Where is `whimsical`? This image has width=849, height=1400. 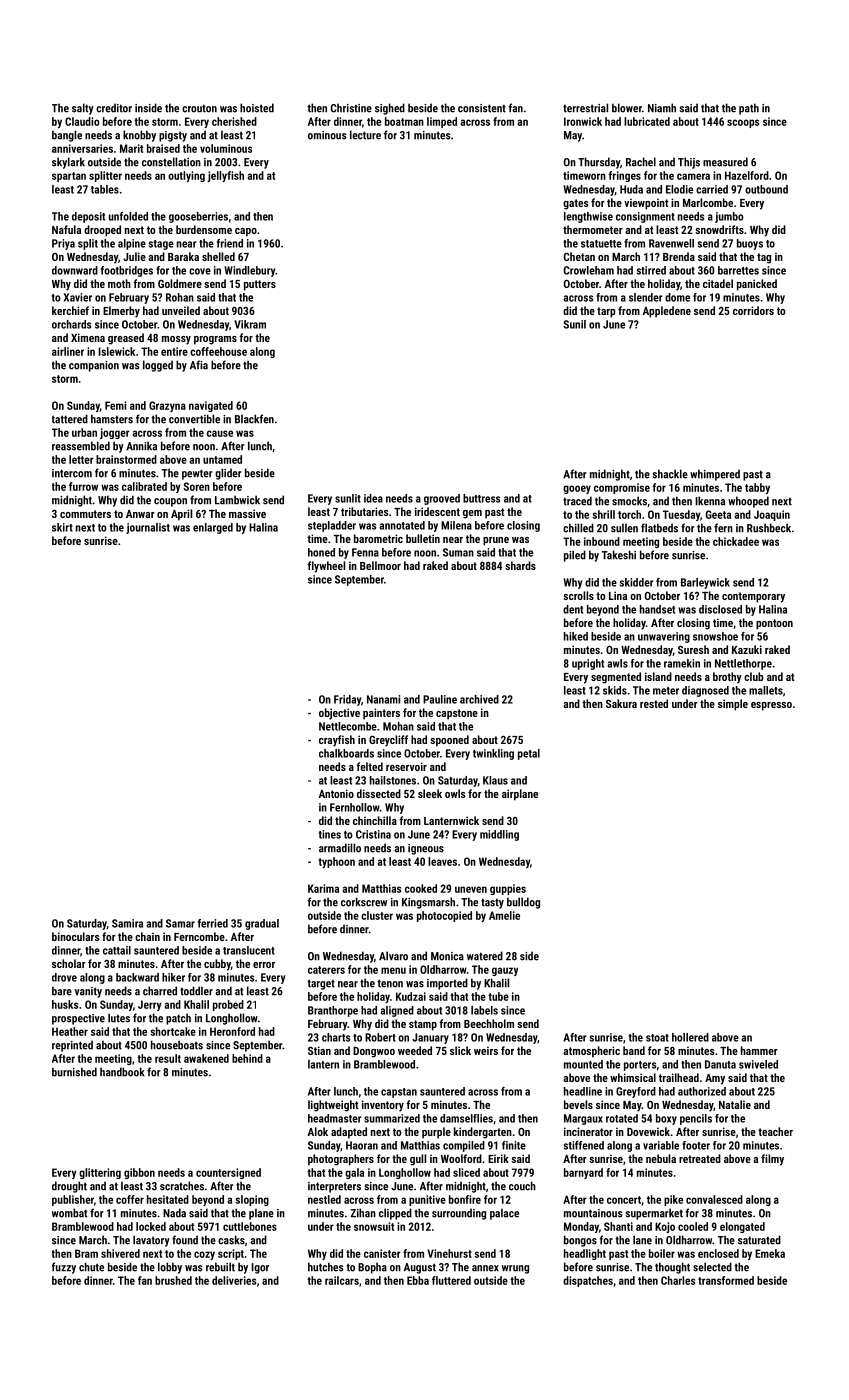
whimsical is located at coordinates (633, 1077).
